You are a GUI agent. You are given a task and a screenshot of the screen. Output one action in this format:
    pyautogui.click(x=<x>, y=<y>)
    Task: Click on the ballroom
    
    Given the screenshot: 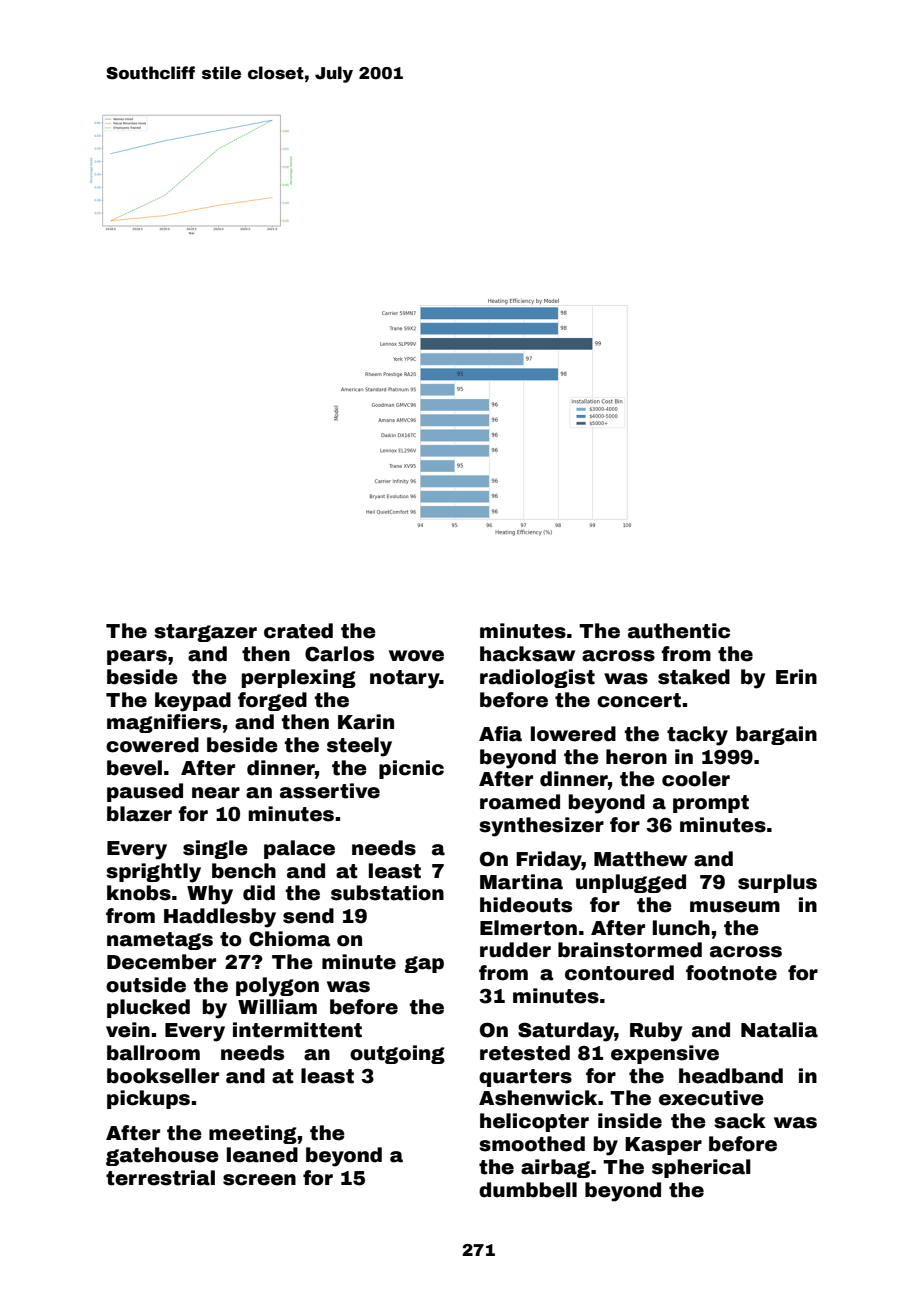 What is the action you would take?
    pyautogui.click(x=153, y=1053)
